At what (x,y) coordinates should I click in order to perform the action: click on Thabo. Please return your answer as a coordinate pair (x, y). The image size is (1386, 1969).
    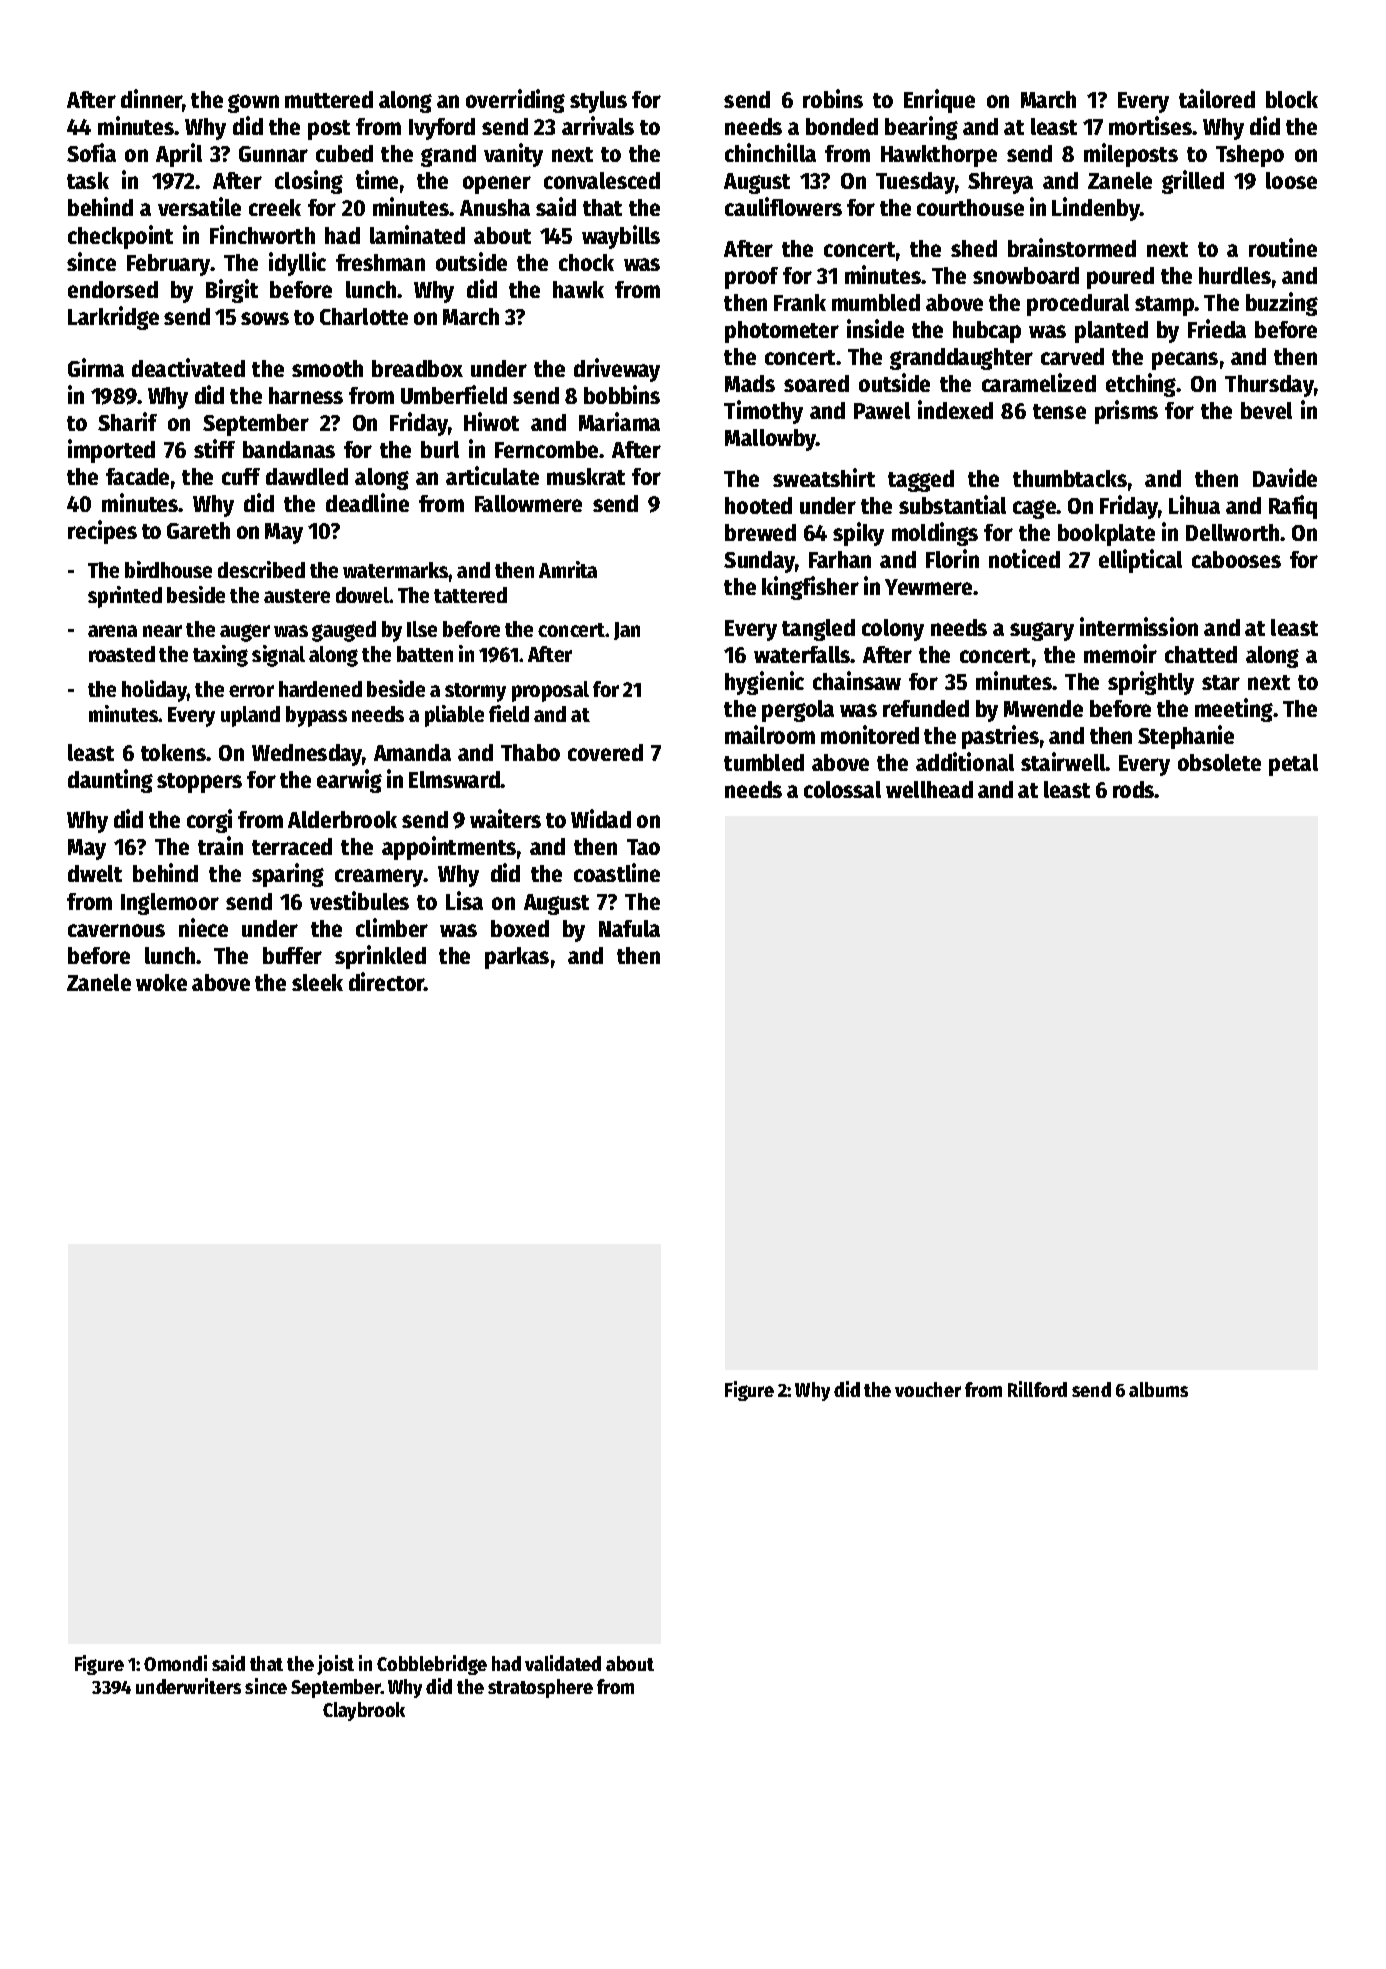
    Looking at the image, I should click on (530, 752).
